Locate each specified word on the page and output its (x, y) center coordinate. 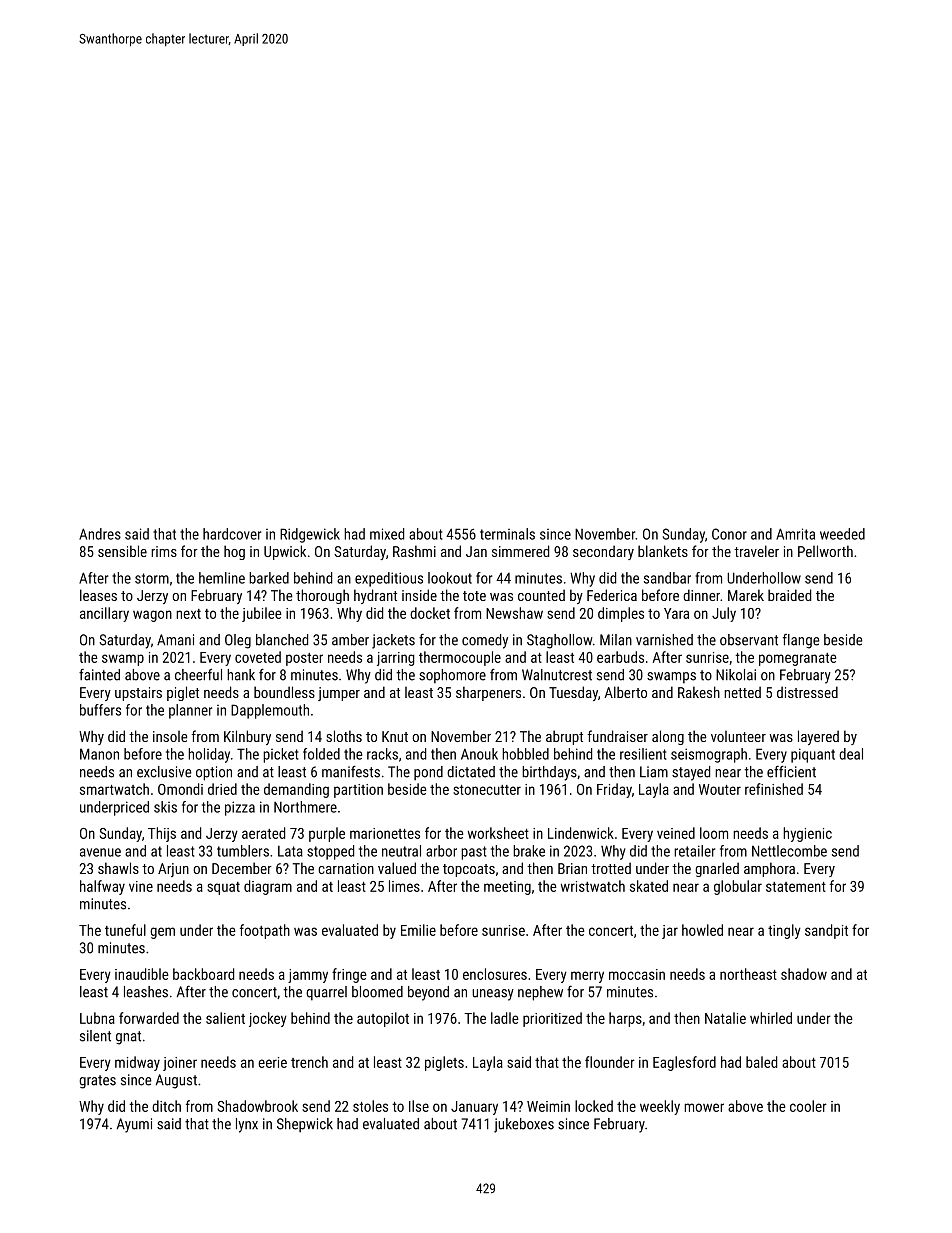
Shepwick (305, 1125)
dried (222, 789)
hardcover (232, 534)
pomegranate (798, 659)
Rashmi (414, 551)
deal (851, 754)
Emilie (418, 930)
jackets (393, 641)
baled (761, 1062)
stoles (370, 1106)
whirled (771, 1018)
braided (789, 595)
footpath (265, 931)
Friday (614, 790)
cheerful (198, 674)
